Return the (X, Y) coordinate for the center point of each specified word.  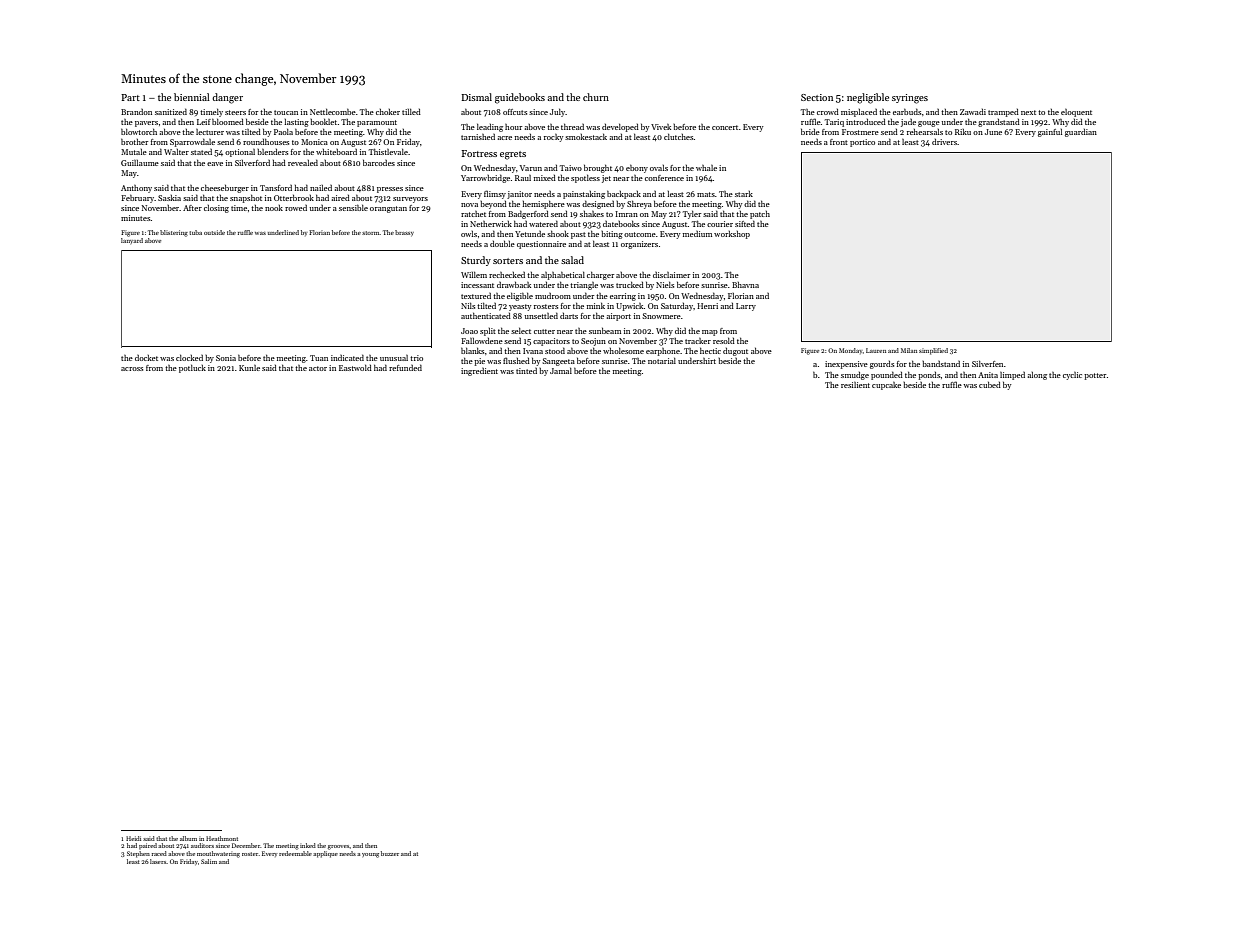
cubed (990, 385)
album (188, 838)
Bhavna (745, 285)
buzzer (390, 853)
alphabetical (563, 275)
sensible (353, 207)
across (132, 369)
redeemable (295, 853)
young (370, 855)
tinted (526, 371)
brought (598, 168)
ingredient (479, 372)
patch (760, 215)
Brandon (136, 112)
